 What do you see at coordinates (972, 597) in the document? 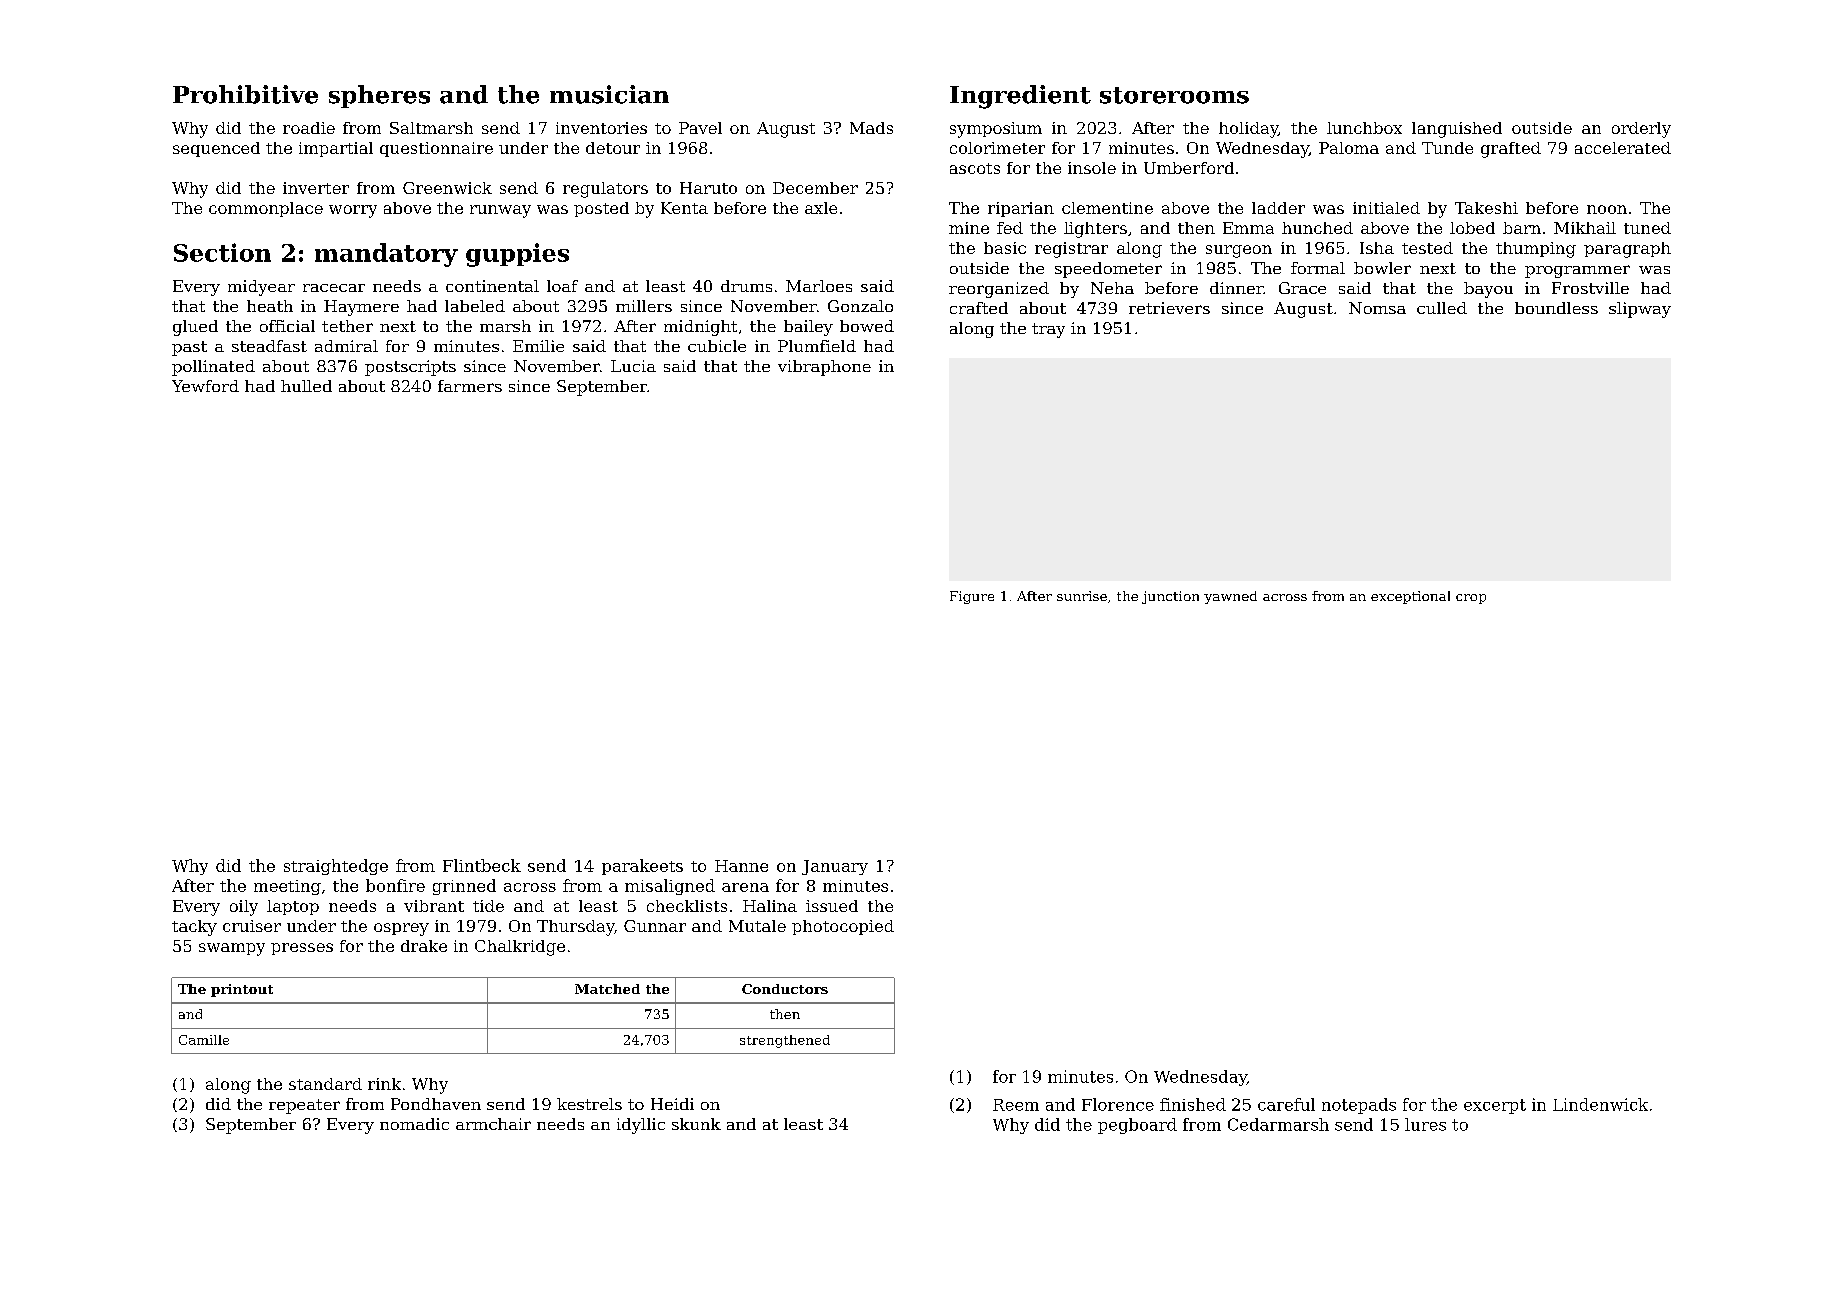
I see `Figure` at bounding box center [972, 597].
